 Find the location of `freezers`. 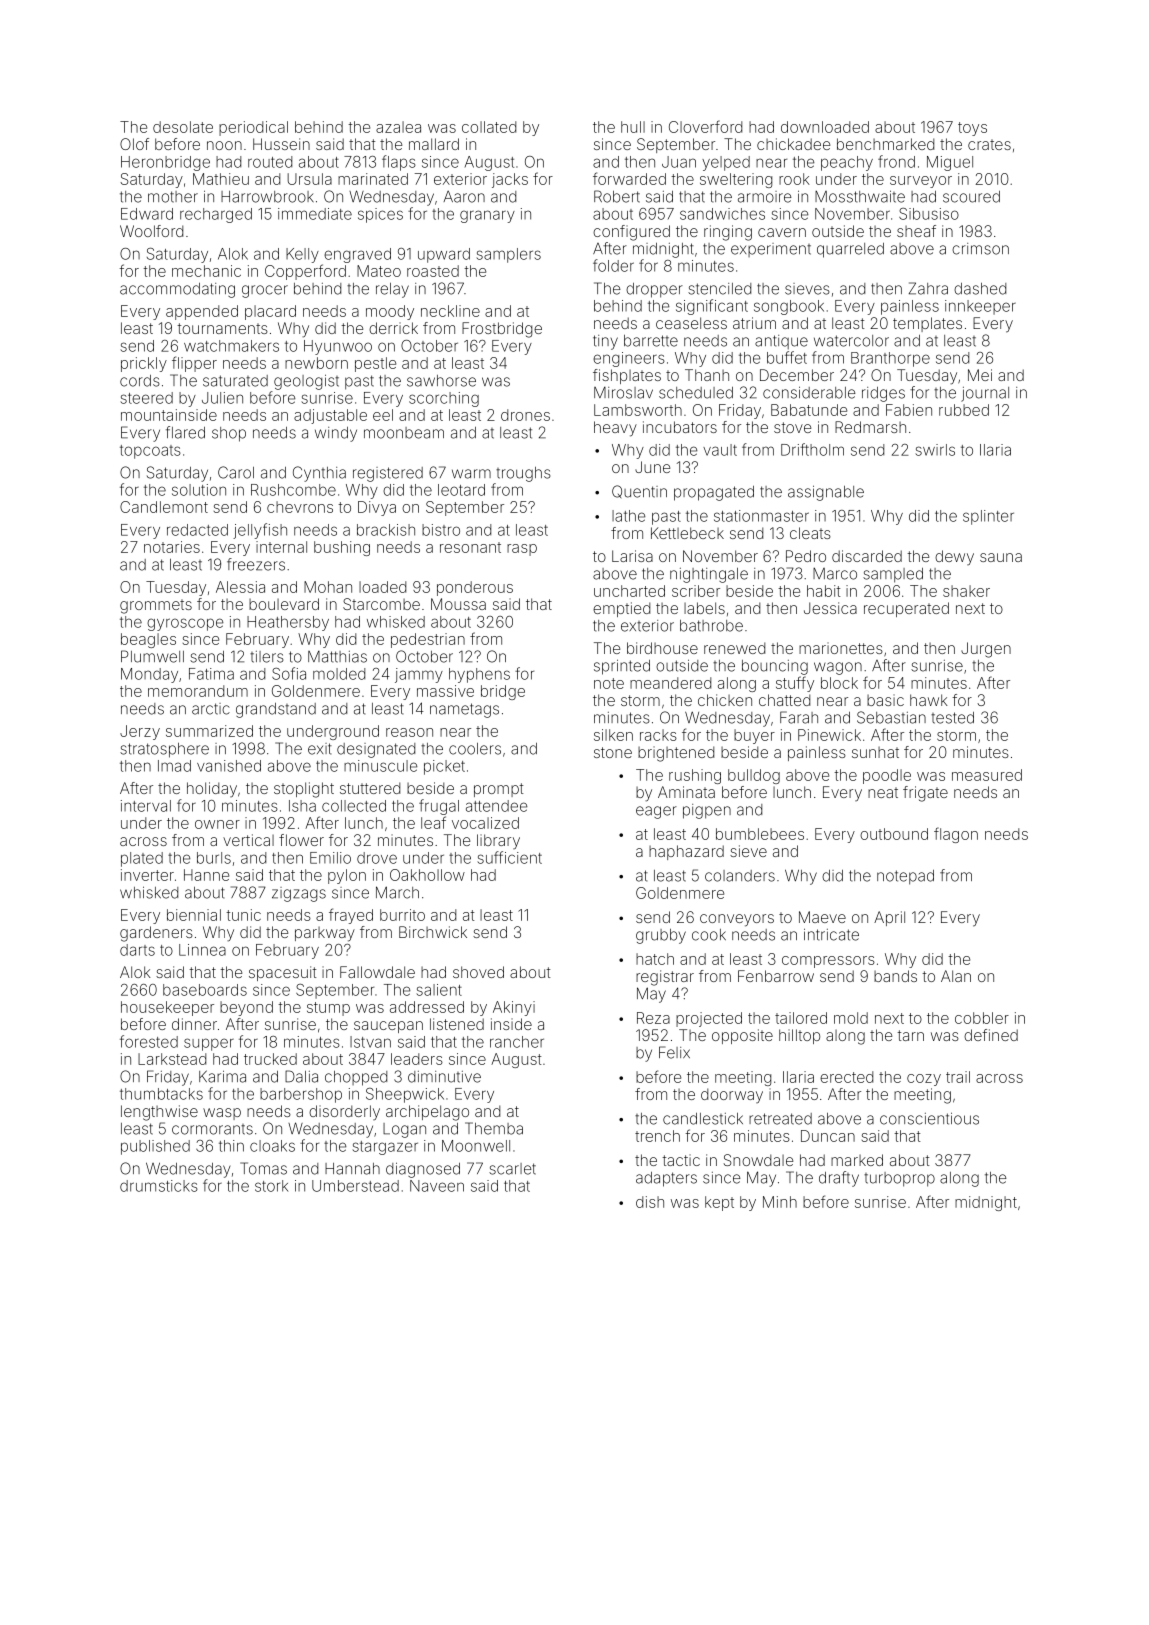

freezers is located at coordinates (256, 564).
